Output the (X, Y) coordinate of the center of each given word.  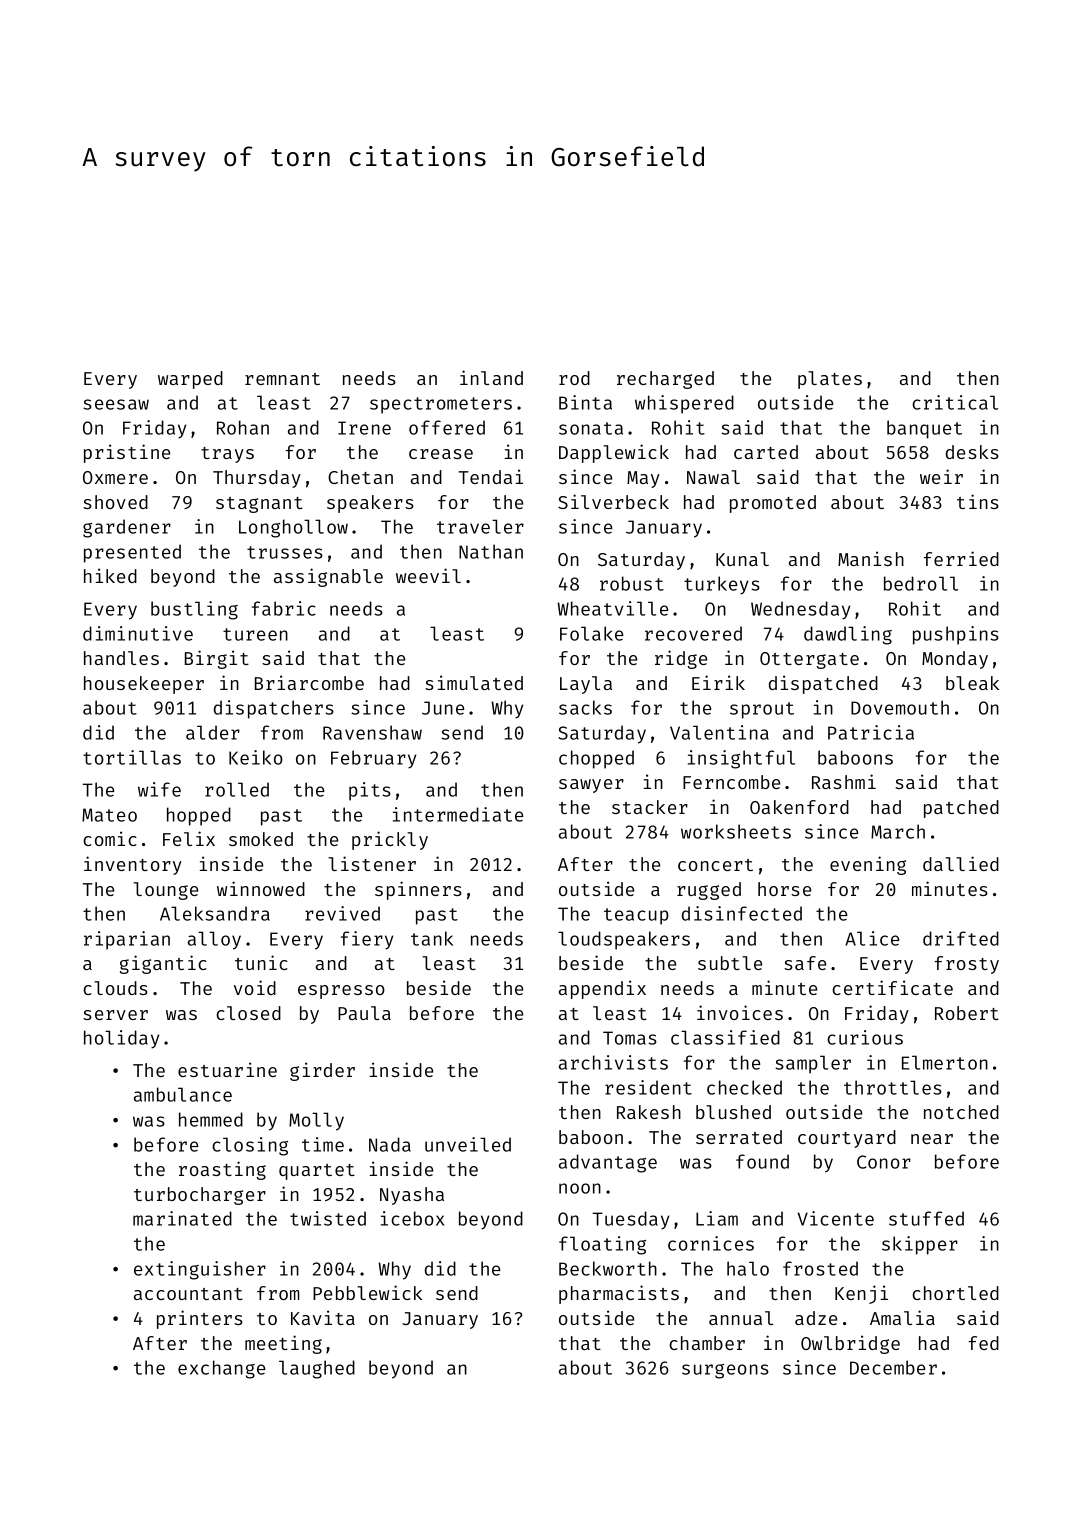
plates (830, 380)
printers (200, 1319)
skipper (920, 1245)
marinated (182, 1218)
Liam (717, 1218)
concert (715, 865)
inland (491, 377)
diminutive (138, 633)
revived (342, 913)
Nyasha (412, 1196)
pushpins (956, 635)
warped (190, 380)
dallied (961, 863)
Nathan (491, 551)
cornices (711, 1243)
